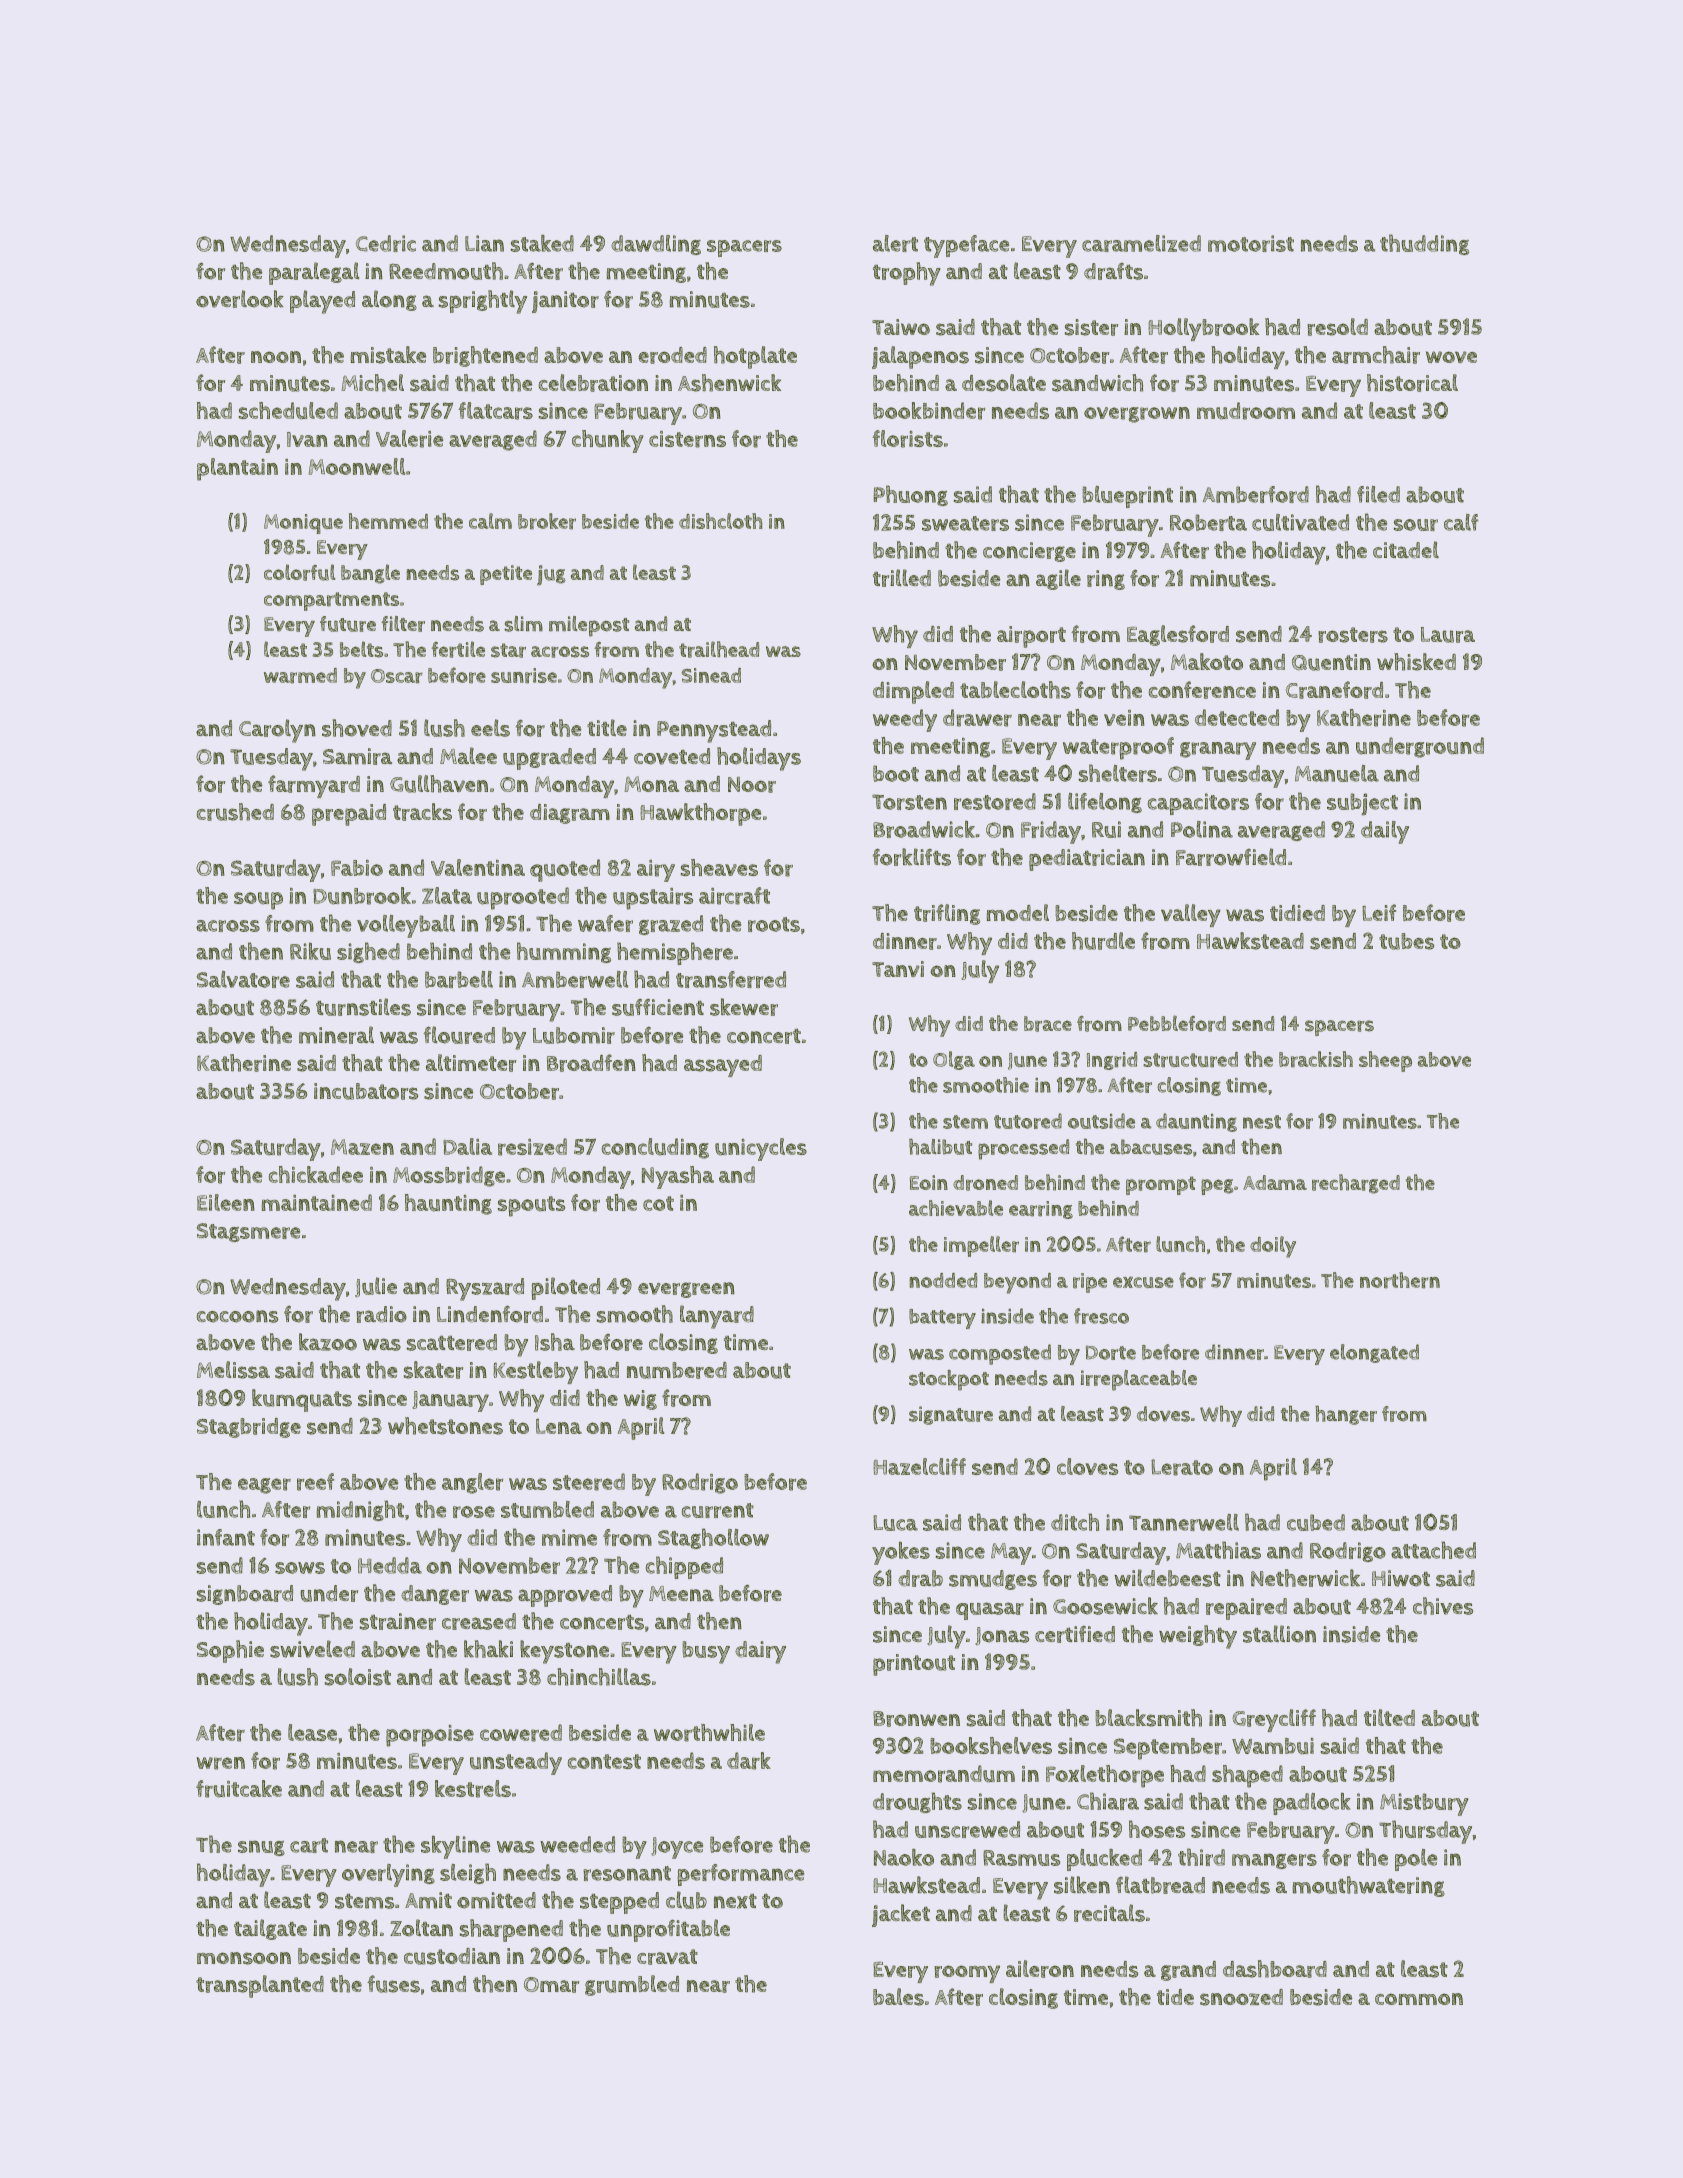 The image size is (1683, 2178). I want to click on overlook, so click(240, 299).
